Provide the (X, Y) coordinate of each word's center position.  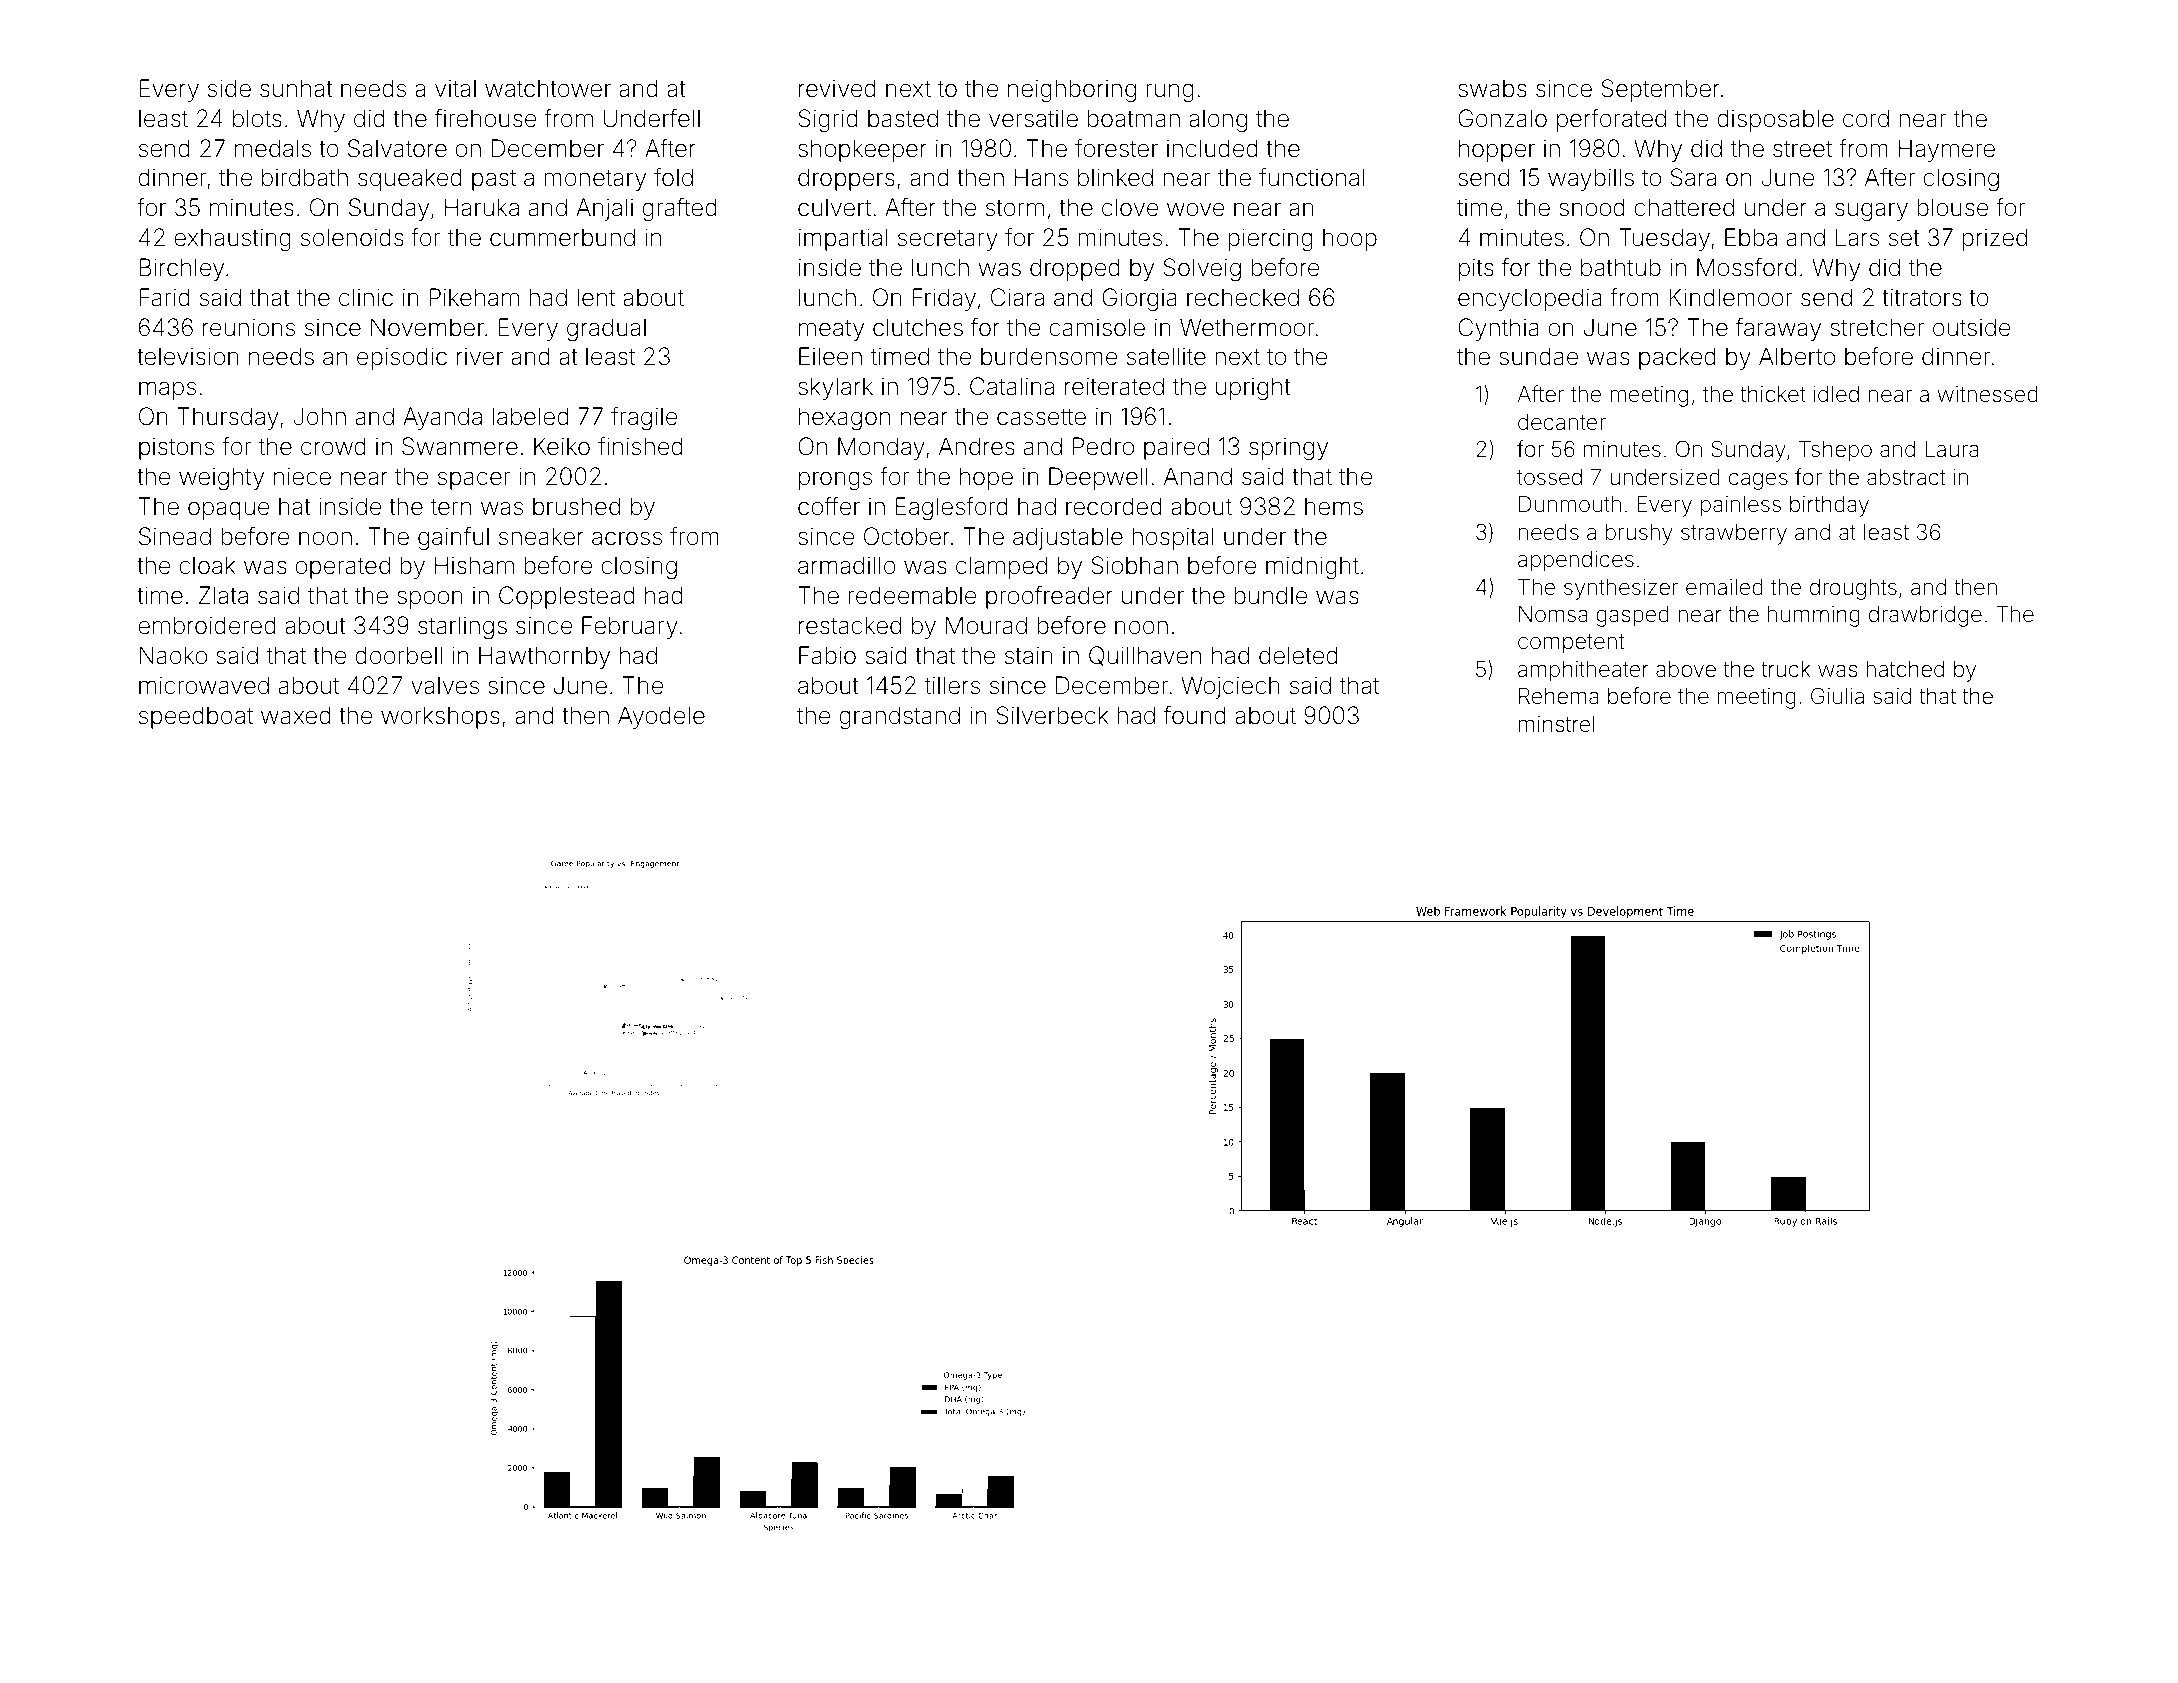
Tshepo (1835, 451)
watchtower (548, 88)
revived (837, 88)
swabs (1492, 88)
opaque (228, 510)
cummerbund (562, 237)
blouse (1952, 207)
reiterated (1114, 386)
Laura (1952, 449)
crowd (333, 446)
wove (1195, 209)
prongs (835, 480)
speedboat (196, 717)
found (1195, 715)
